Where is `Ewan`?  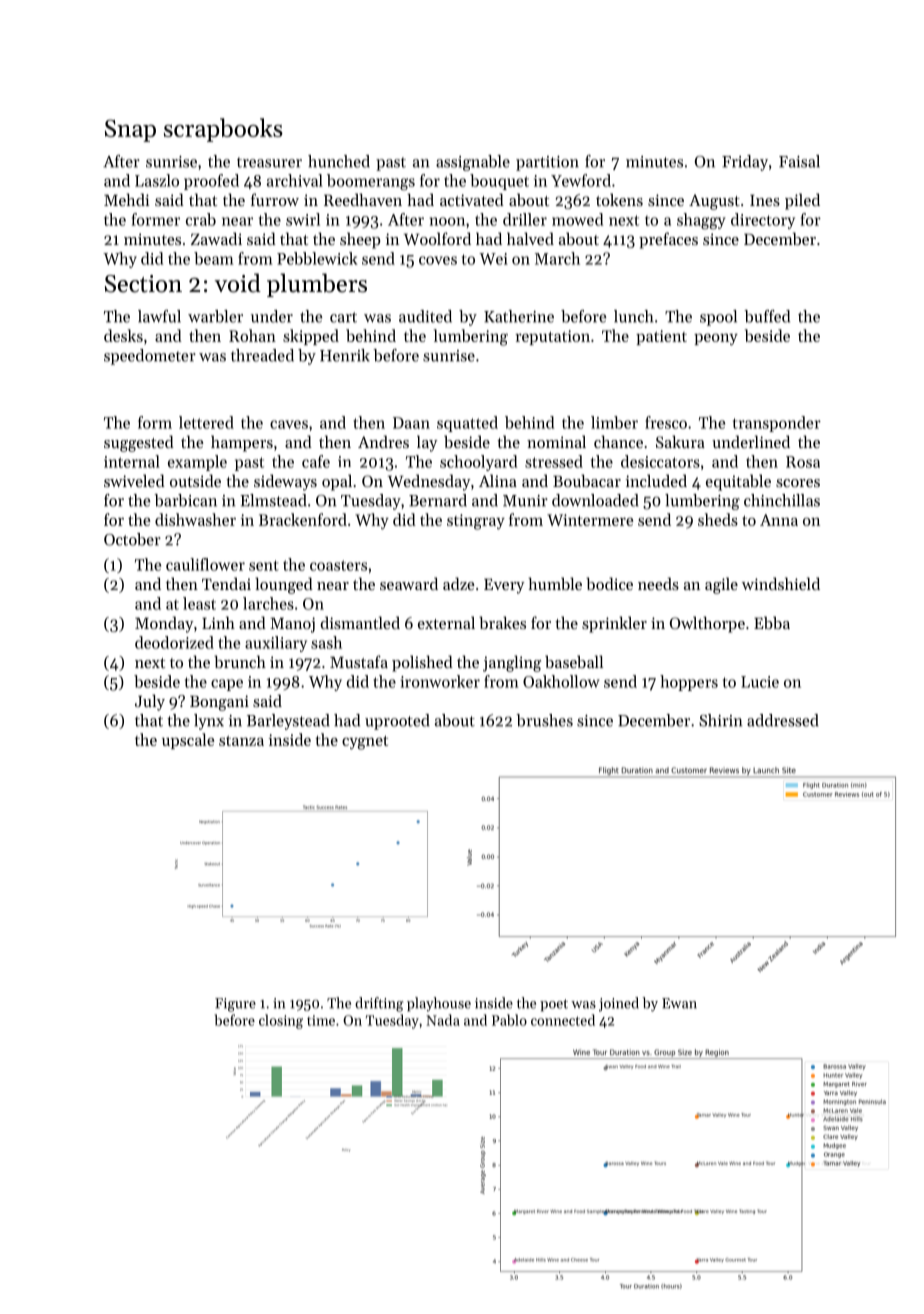
Ewan is located at coordinates (679, 1003).
